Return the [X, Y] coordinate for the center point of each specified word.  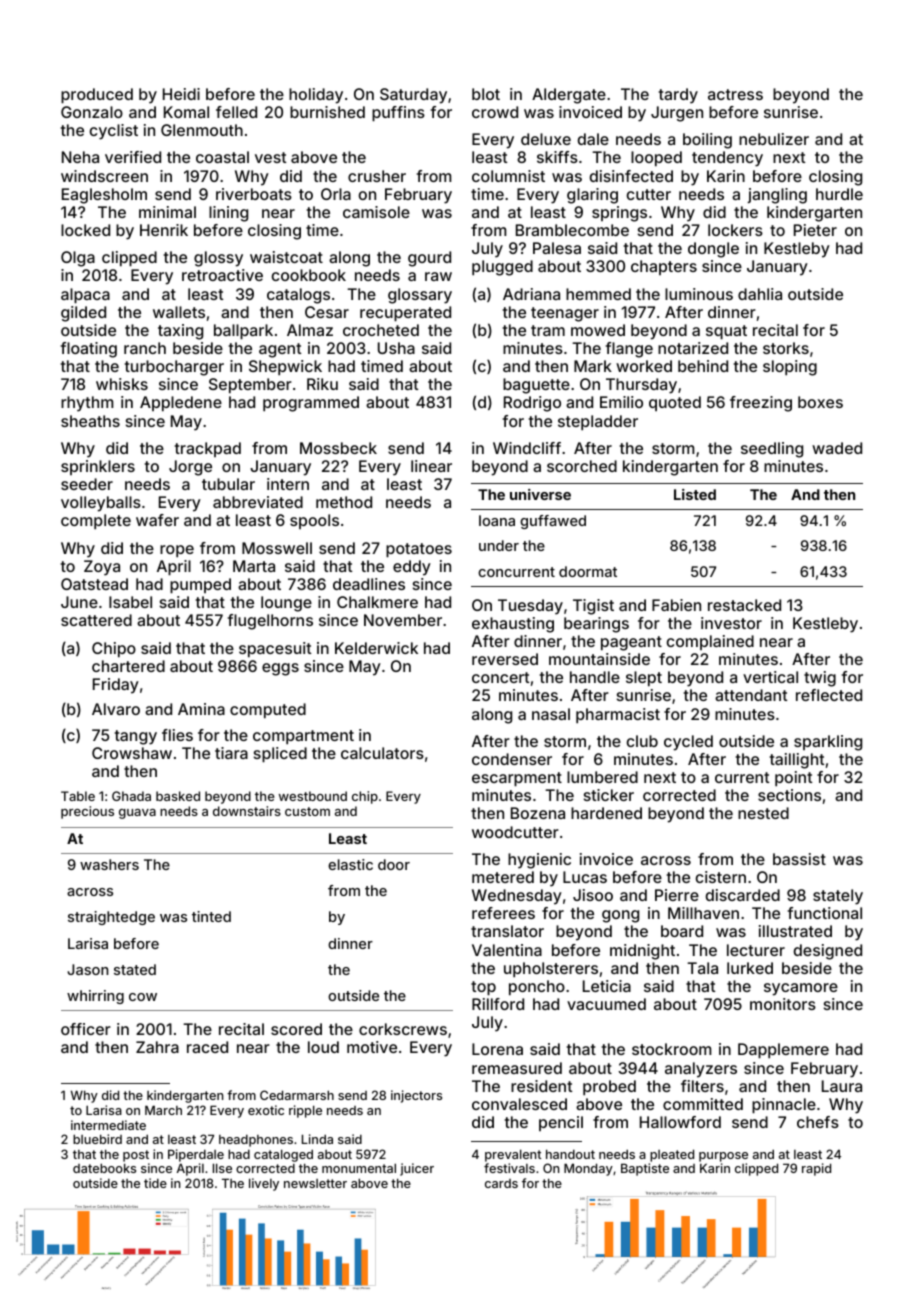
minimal [167, 212]
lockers [735, 230]
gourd [429, 259]
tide [155, 1183]
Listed [695, 494]
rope [177, 551]
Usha [396, 348]
